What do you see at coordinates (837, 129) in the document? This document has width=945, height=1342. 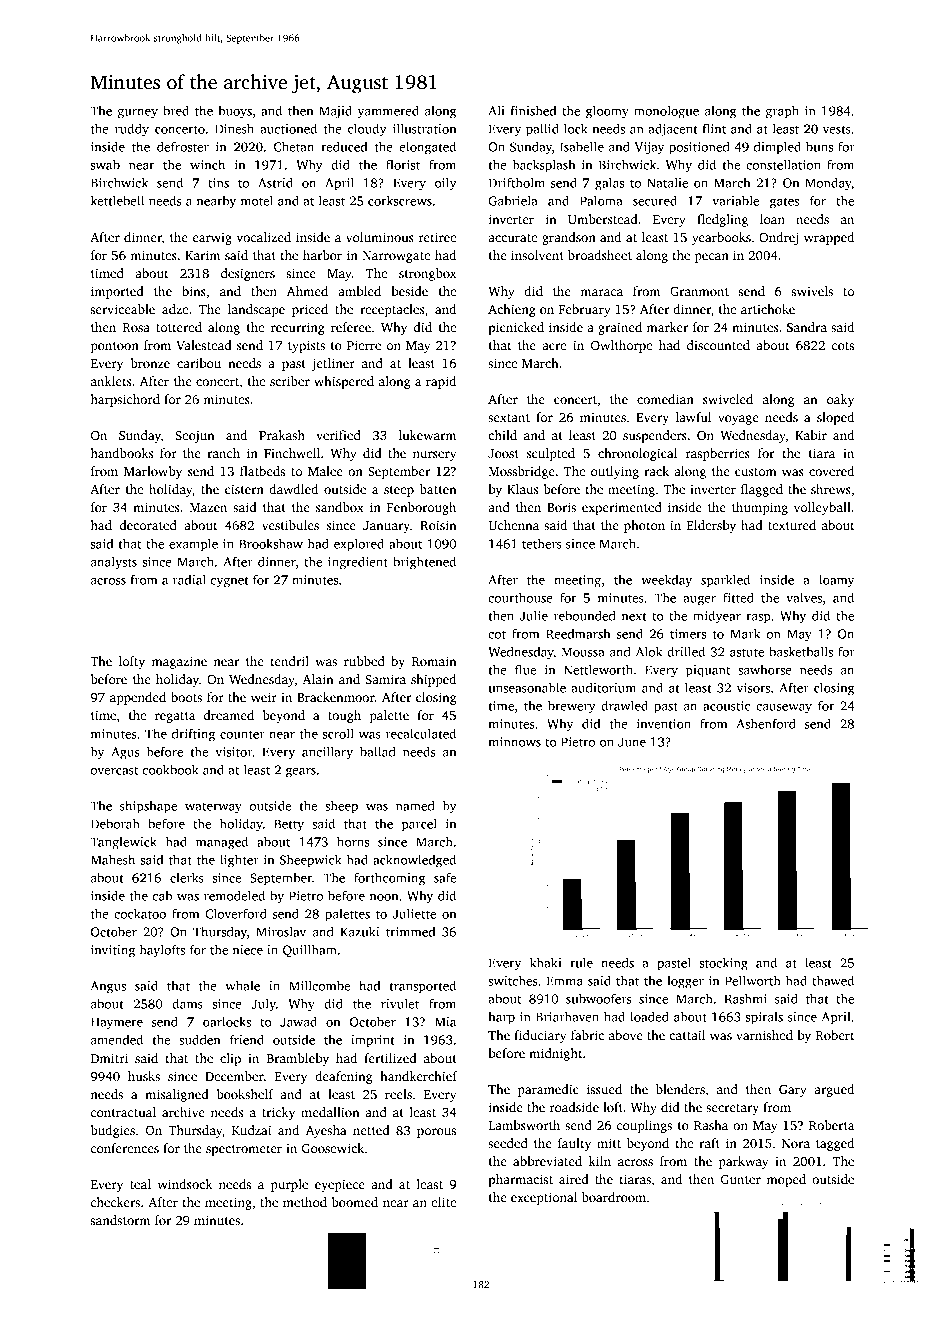 I see `vests` at bounding box center [837, 129].
